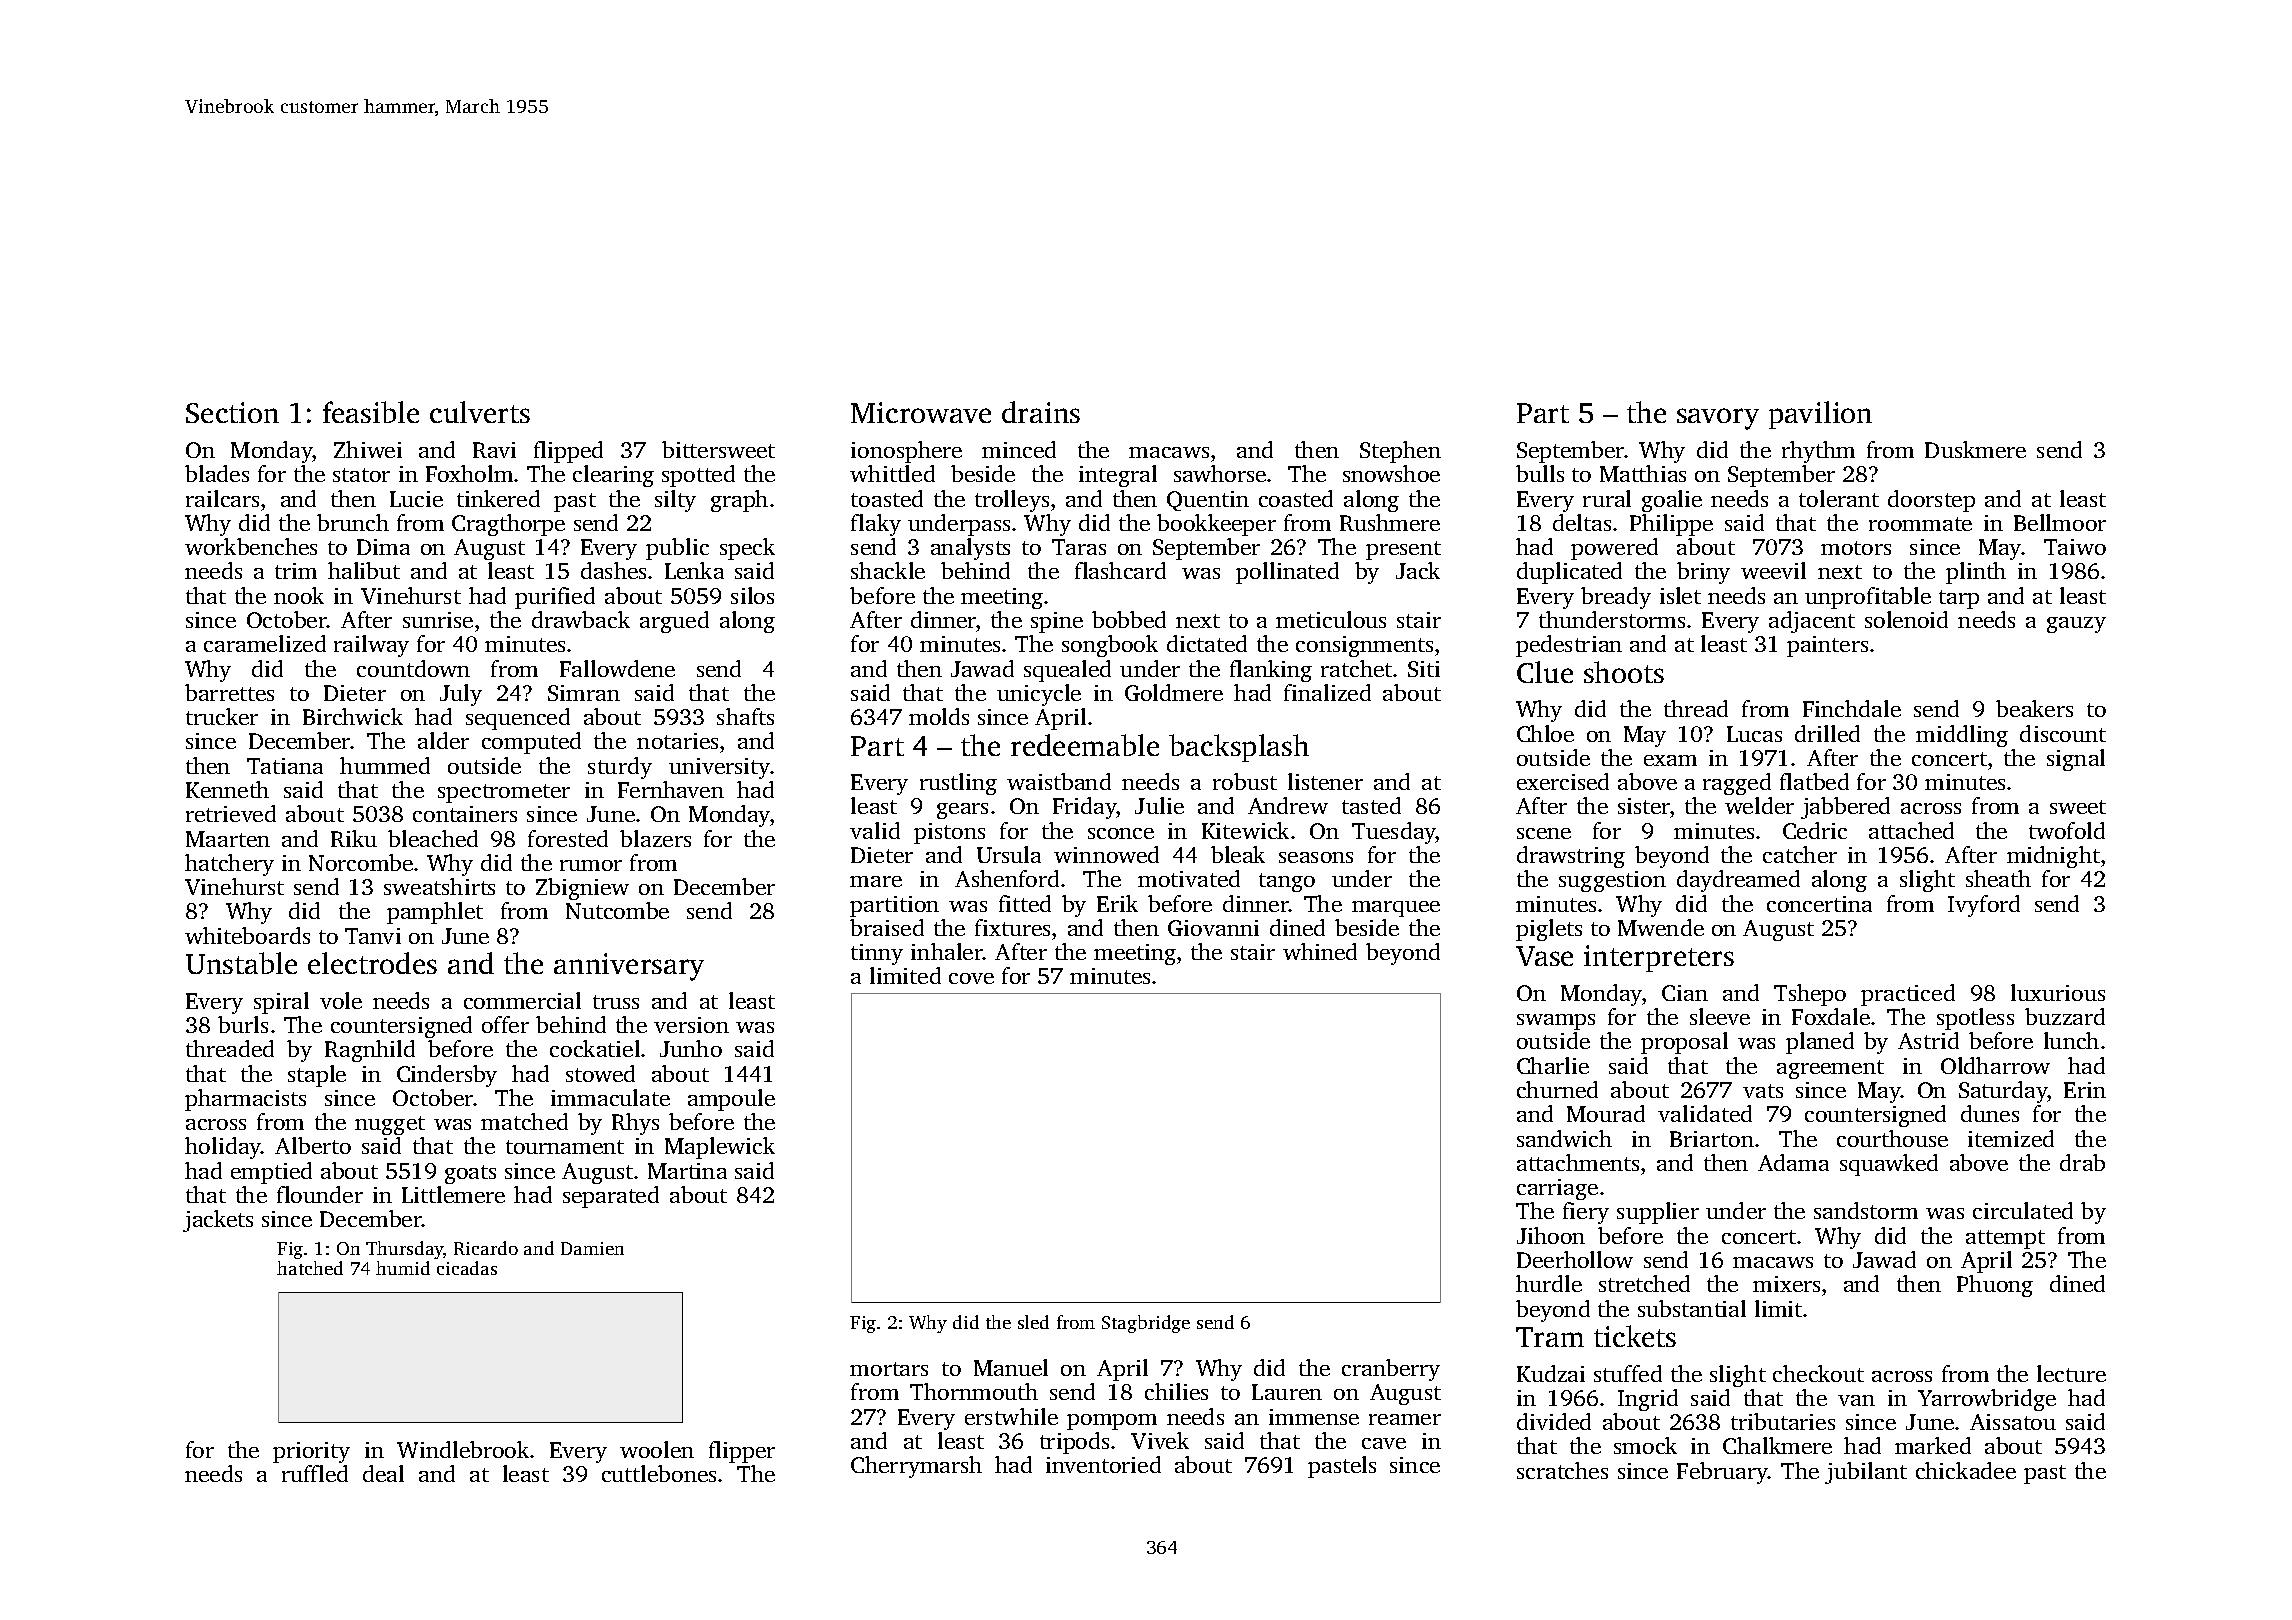 Image resolution: width=2292 pixels, height=1620 pixels. What do you see at coordinates (921, 412) in the image?
I see `Microwave` at bounding box center [921, 412].
